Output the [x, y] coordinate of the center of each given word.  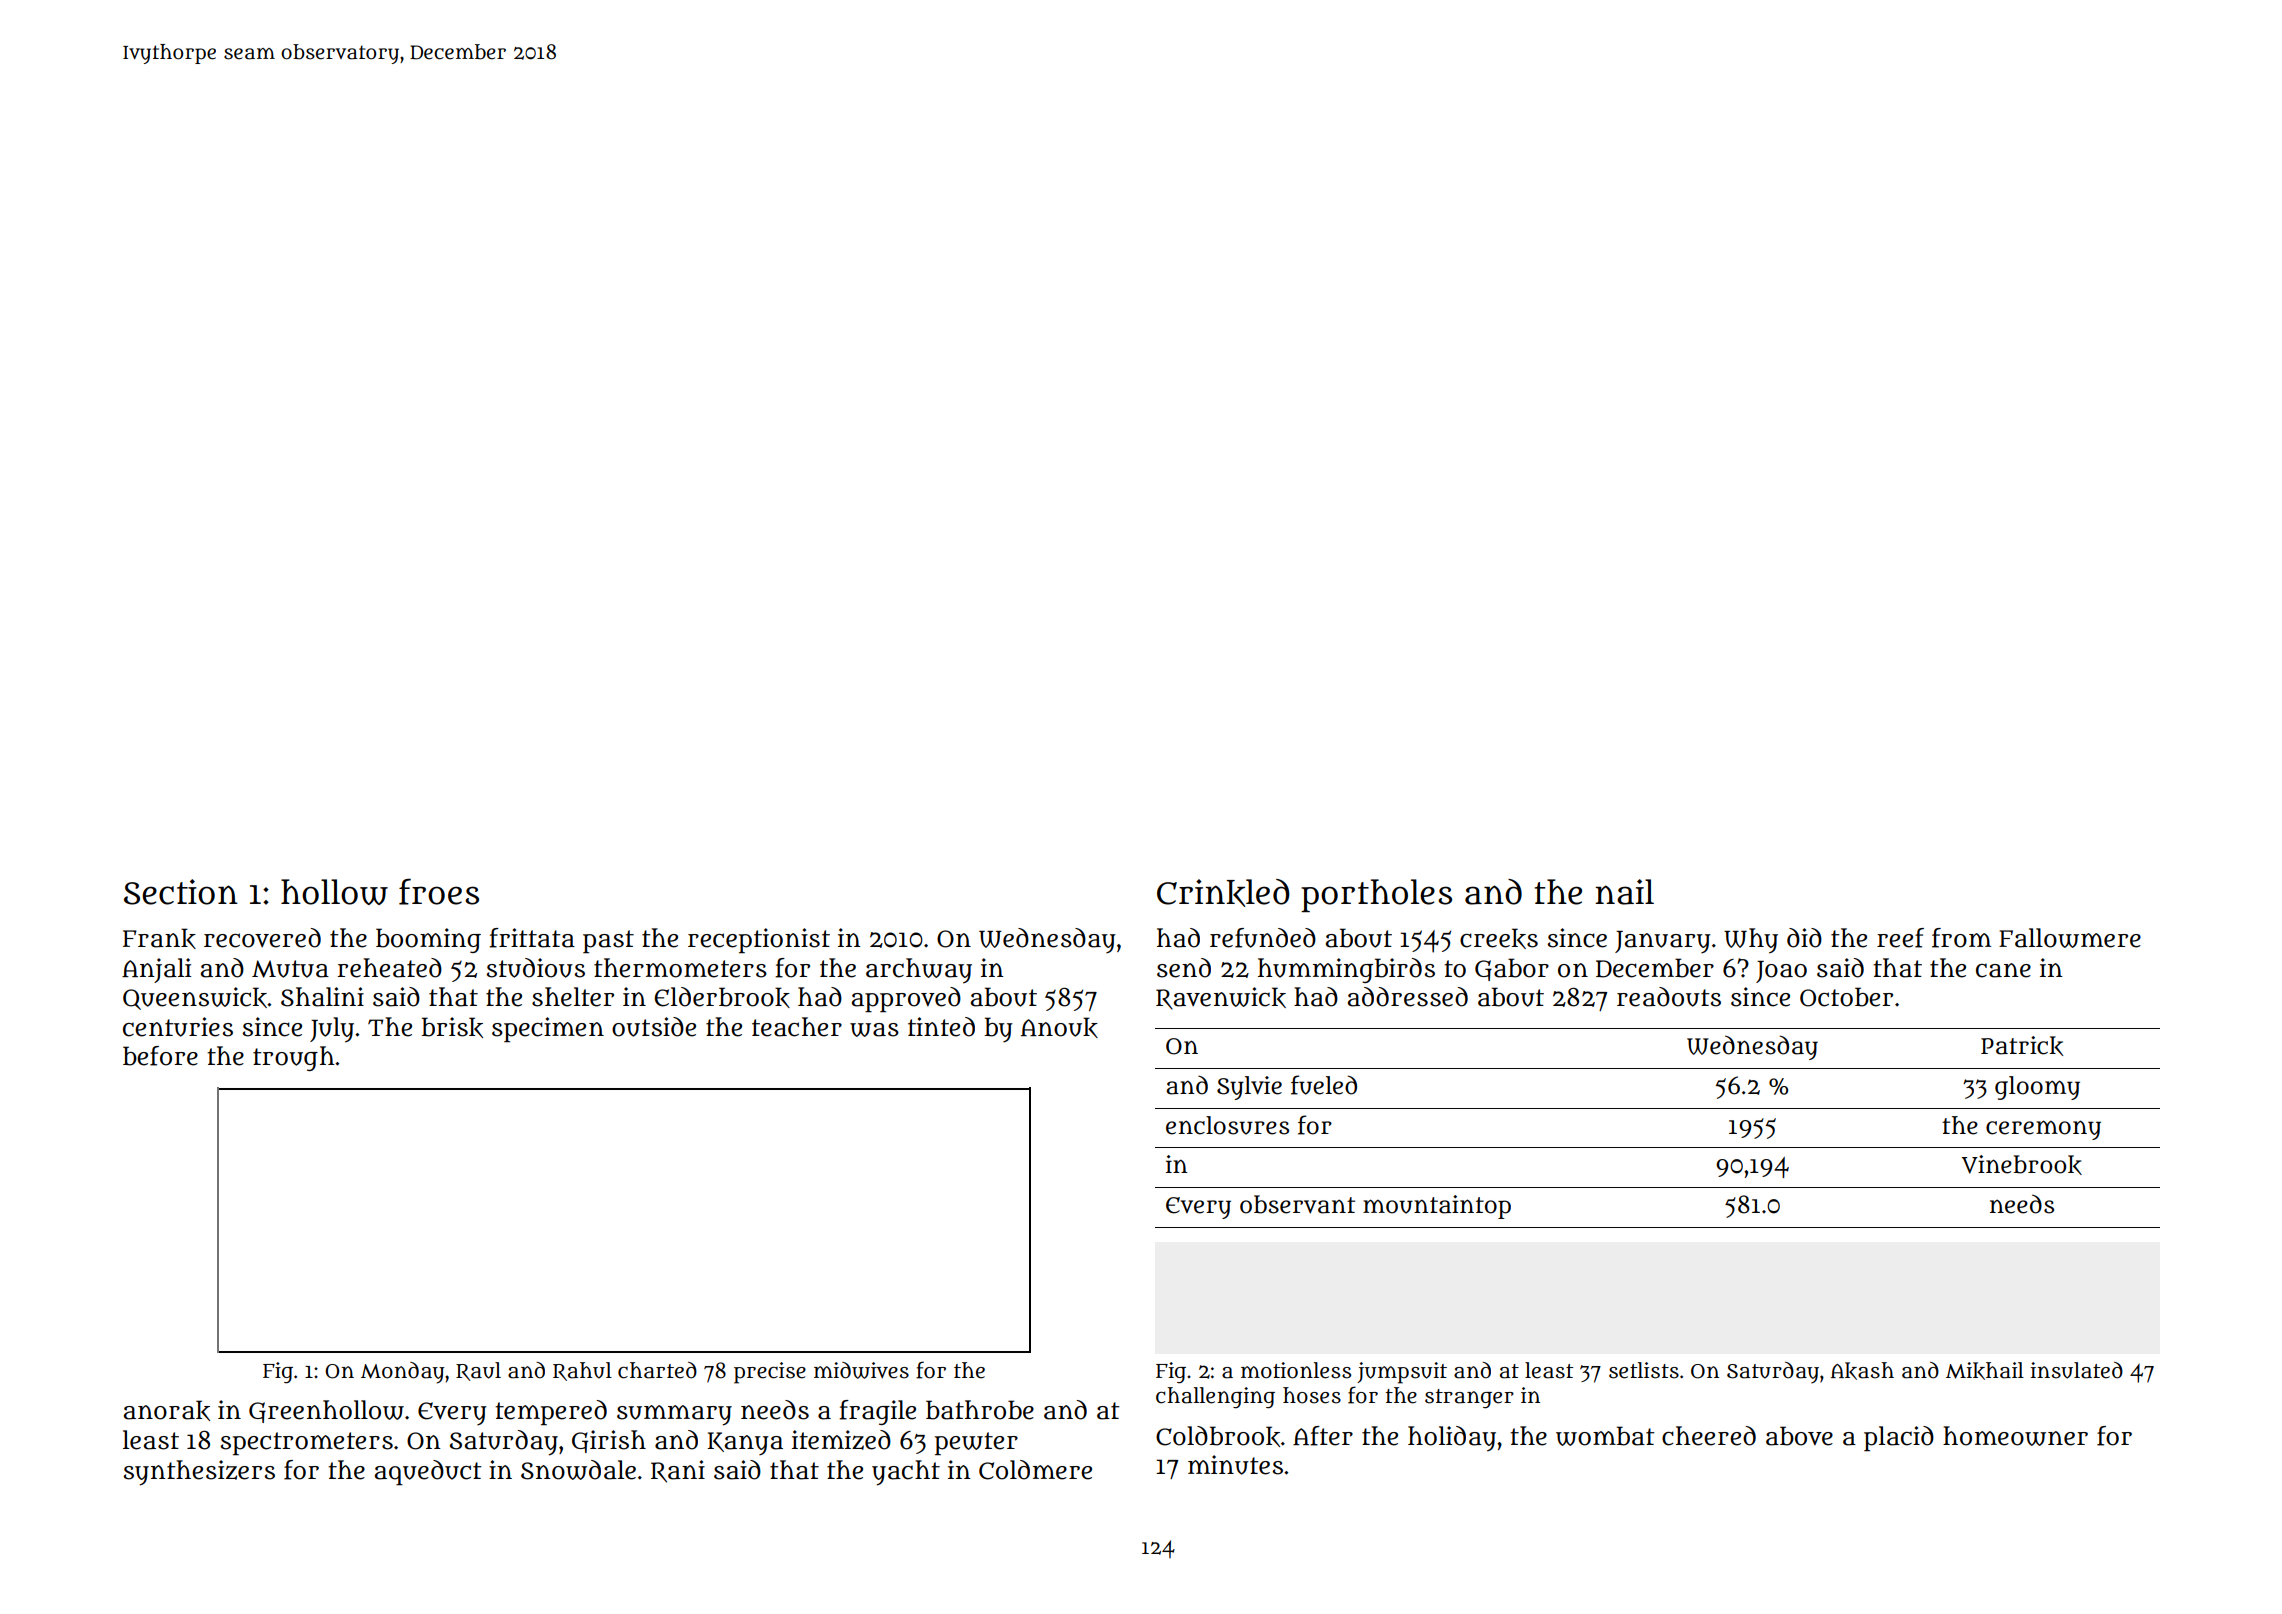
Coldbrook [1218, 1436]
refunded [1263, 938]
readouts [1669, 997]
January [1663, 942]
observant [1297, 1204]
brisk [452, 1027]
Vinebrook [2022, 1165]
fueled [1324, 1085]
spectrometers [306, 1443]
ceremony [2043, 1130]
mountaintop [1437, 1207]
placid [1899, 1438]
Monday [403, 1373]
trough [294, 1058]
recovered [262, 938]
